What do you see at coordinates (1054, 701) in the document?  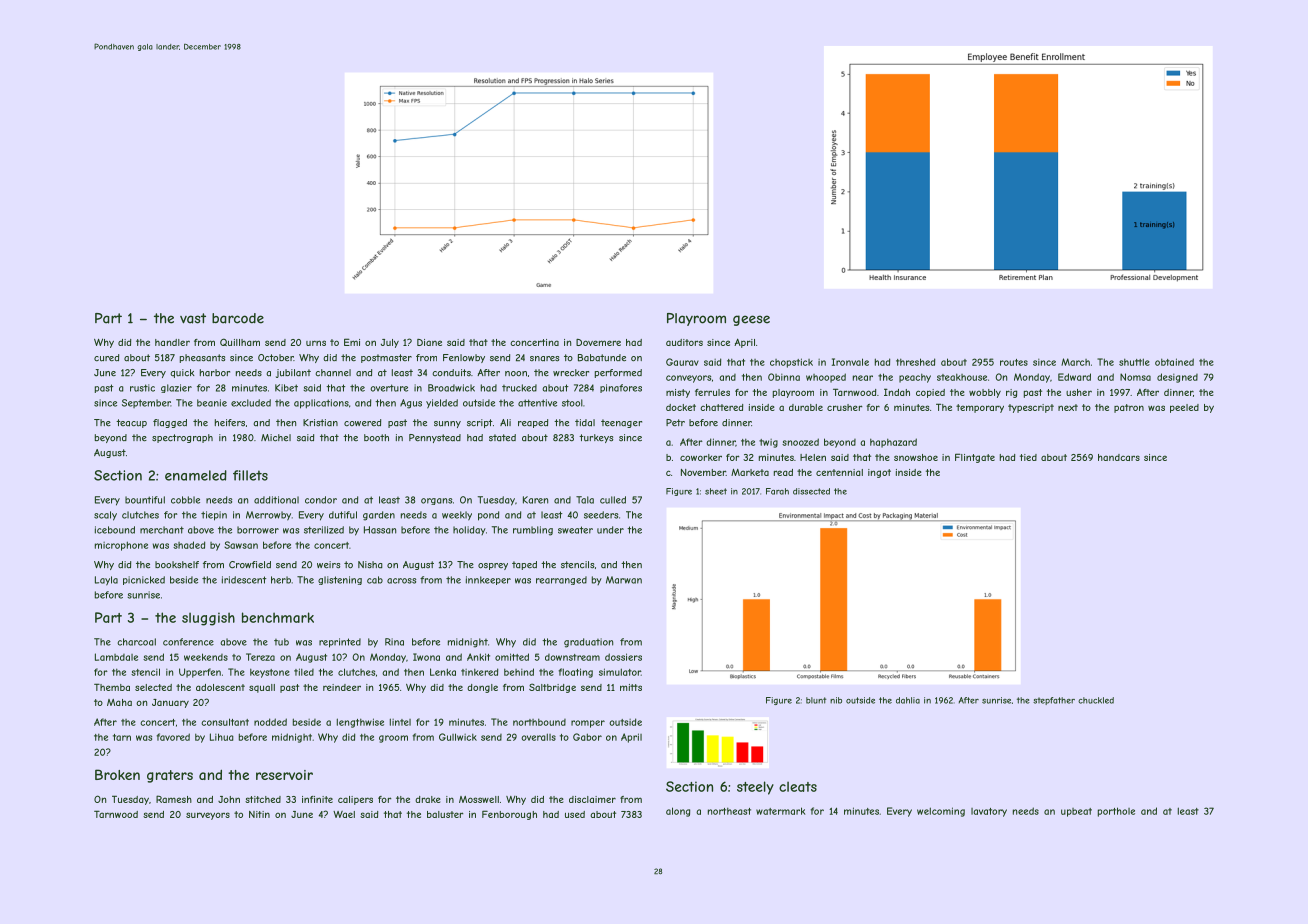 I see `stepfather` at bounding box center [1054, 701].
